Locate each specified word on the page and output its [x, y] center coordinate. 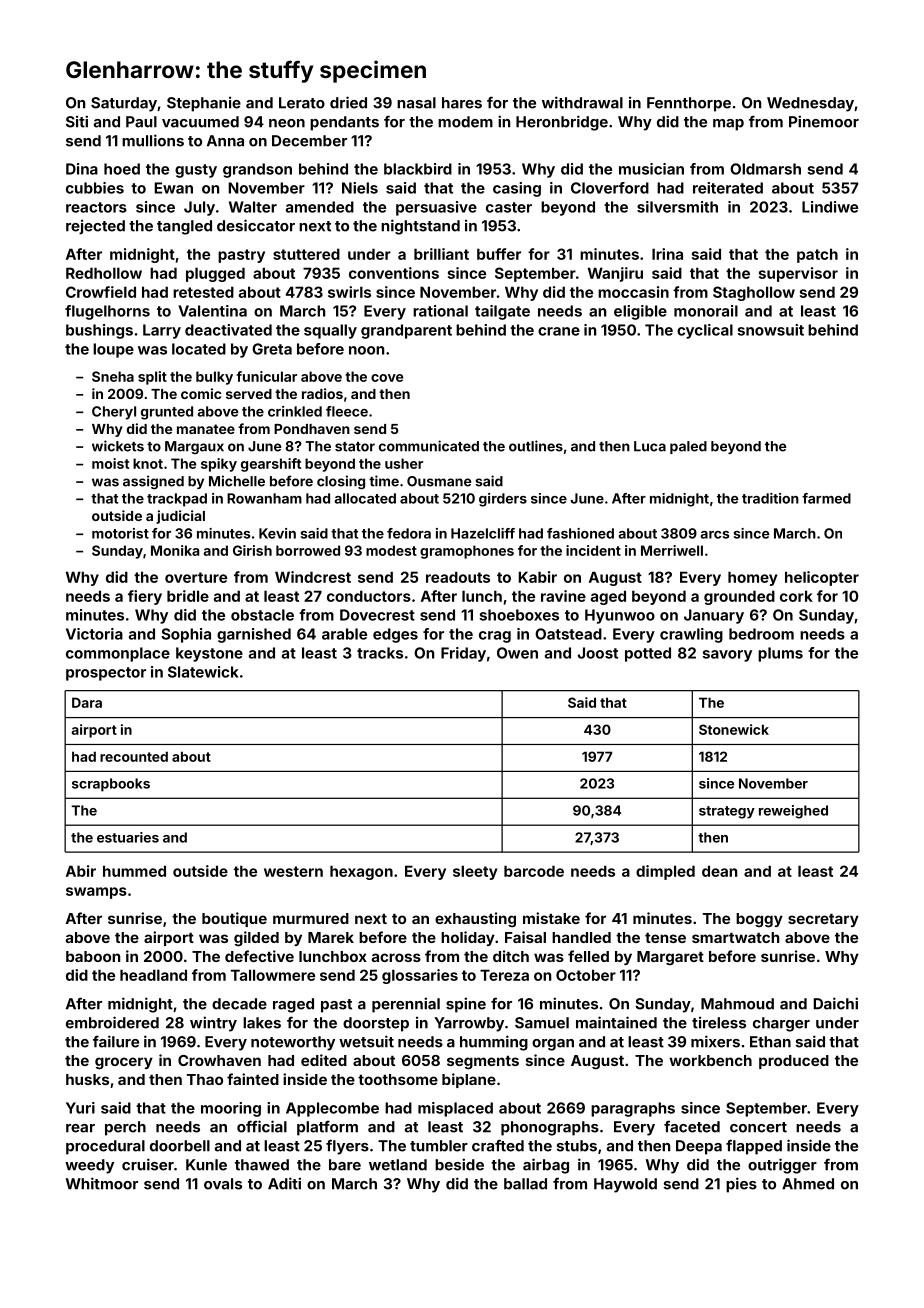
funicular [266, 376]
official [262, 1126]
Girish [252, 550]
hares [462, 103]
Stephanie [204, 104]
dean [719, 871]
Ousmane [439, 481]
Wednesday [810, 104]
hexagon [361, 872]
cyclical [705, 331]
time [384, 481]
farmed [826, 498]
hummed [134, 871]
